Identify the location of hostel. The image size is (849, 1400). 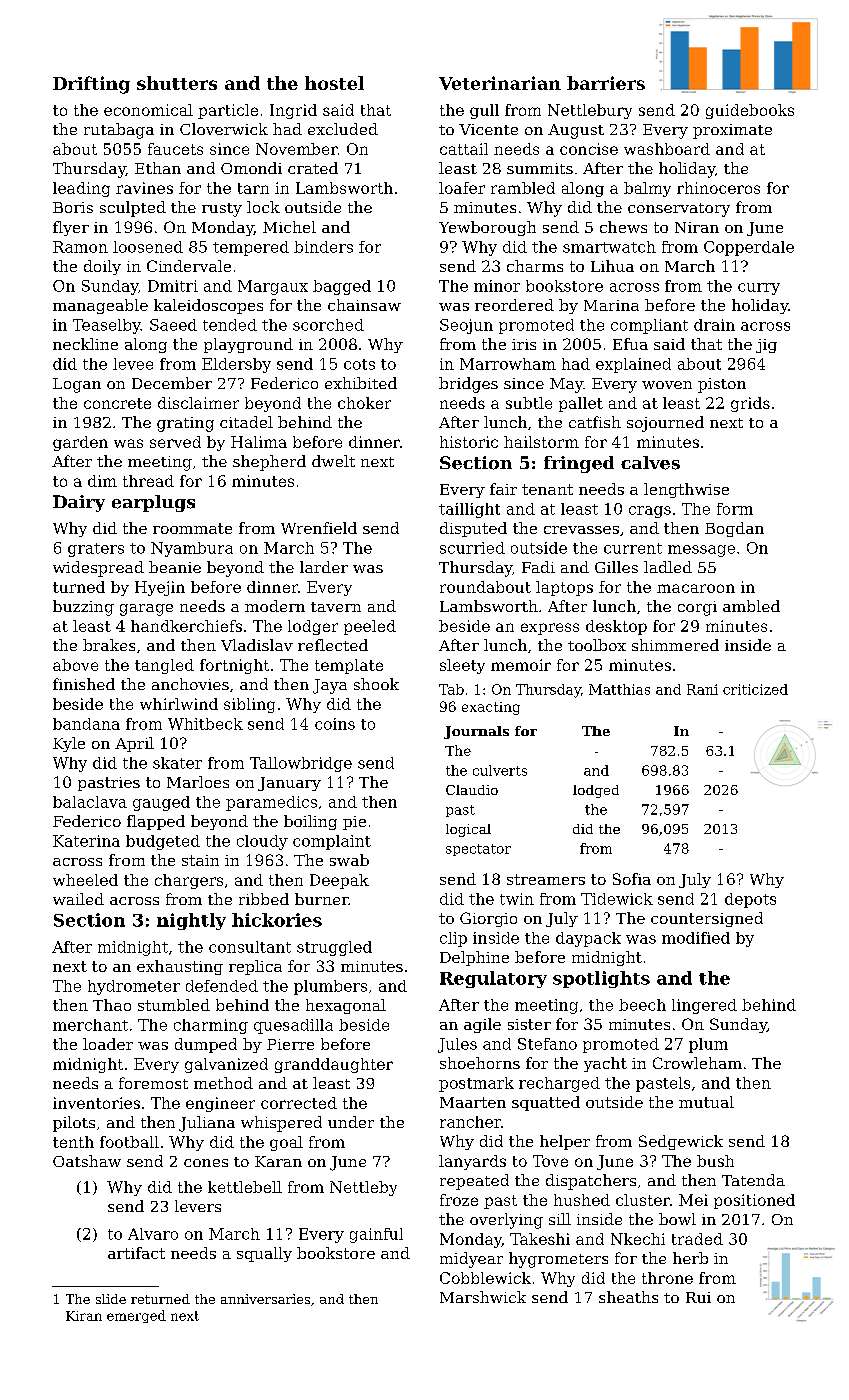
(334, 83).
